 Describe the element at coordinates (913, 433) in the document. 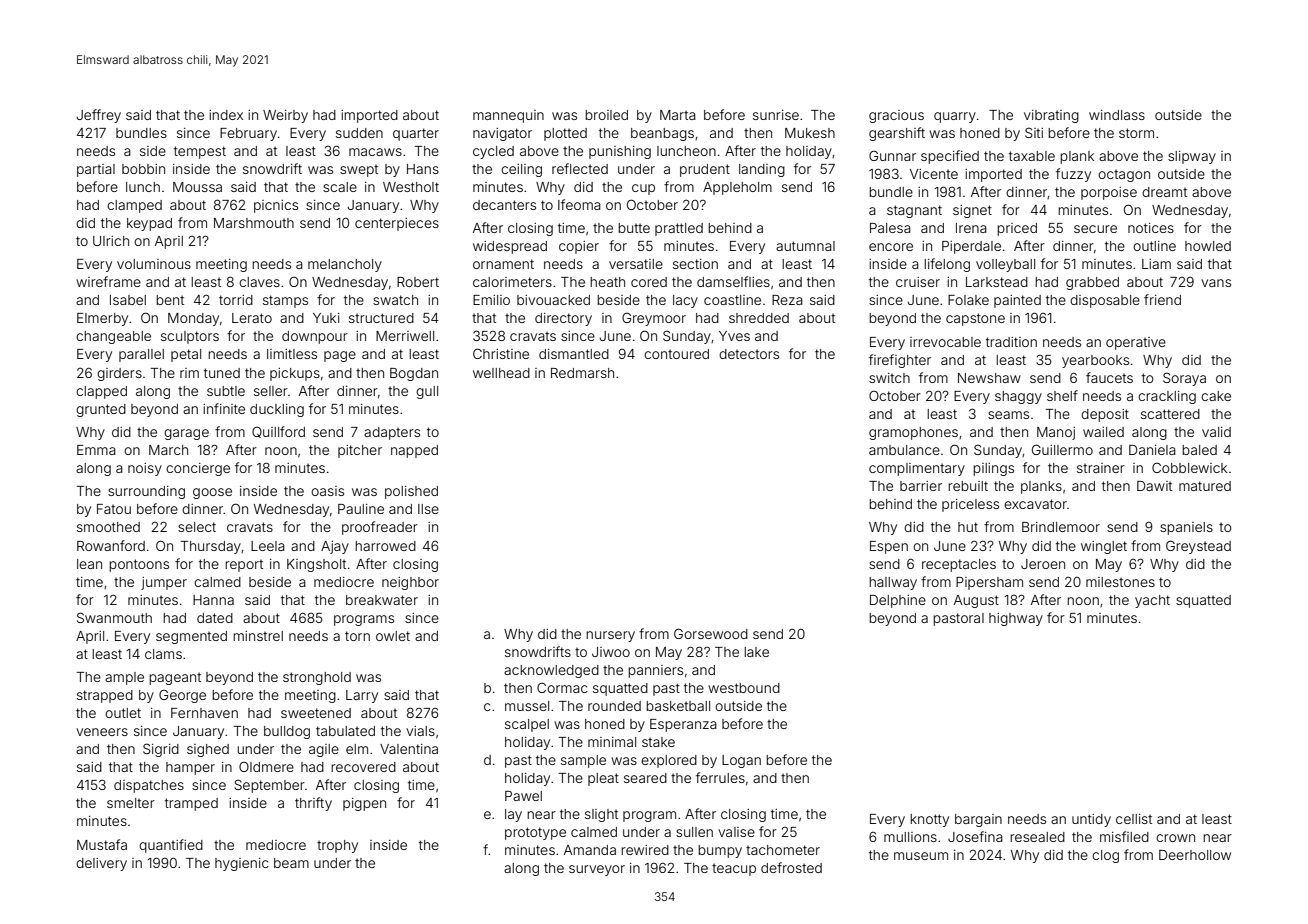

I see `gramophones` at that location.
